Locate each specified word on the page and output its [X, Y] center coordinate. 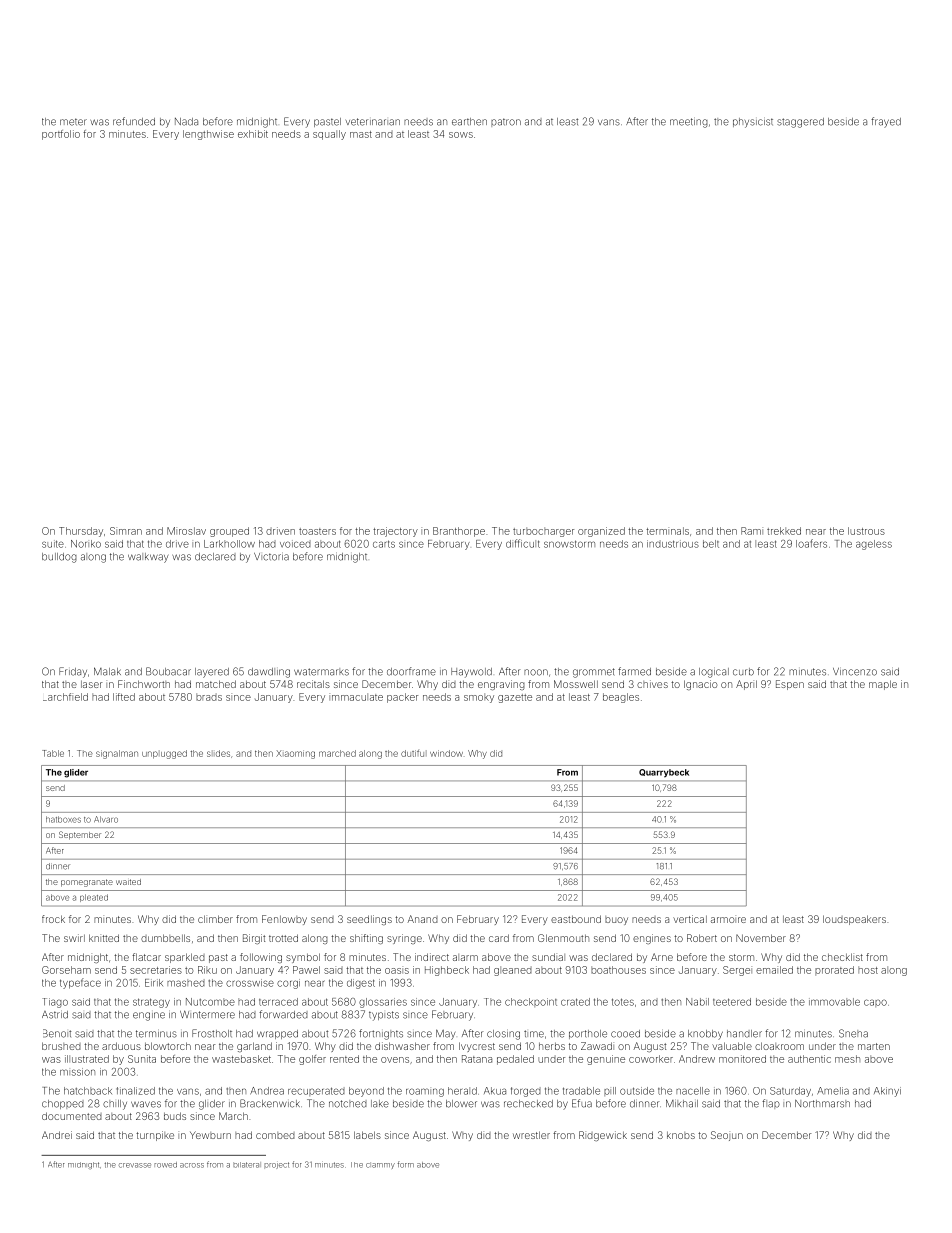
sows [461, 135]
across [192, 1165]
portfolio [61, 135]
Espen [790, 685]
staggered [800, 123]
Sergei [737, 971]
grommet [594, 673]
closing [503, 1035]
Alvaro [106, 819]
